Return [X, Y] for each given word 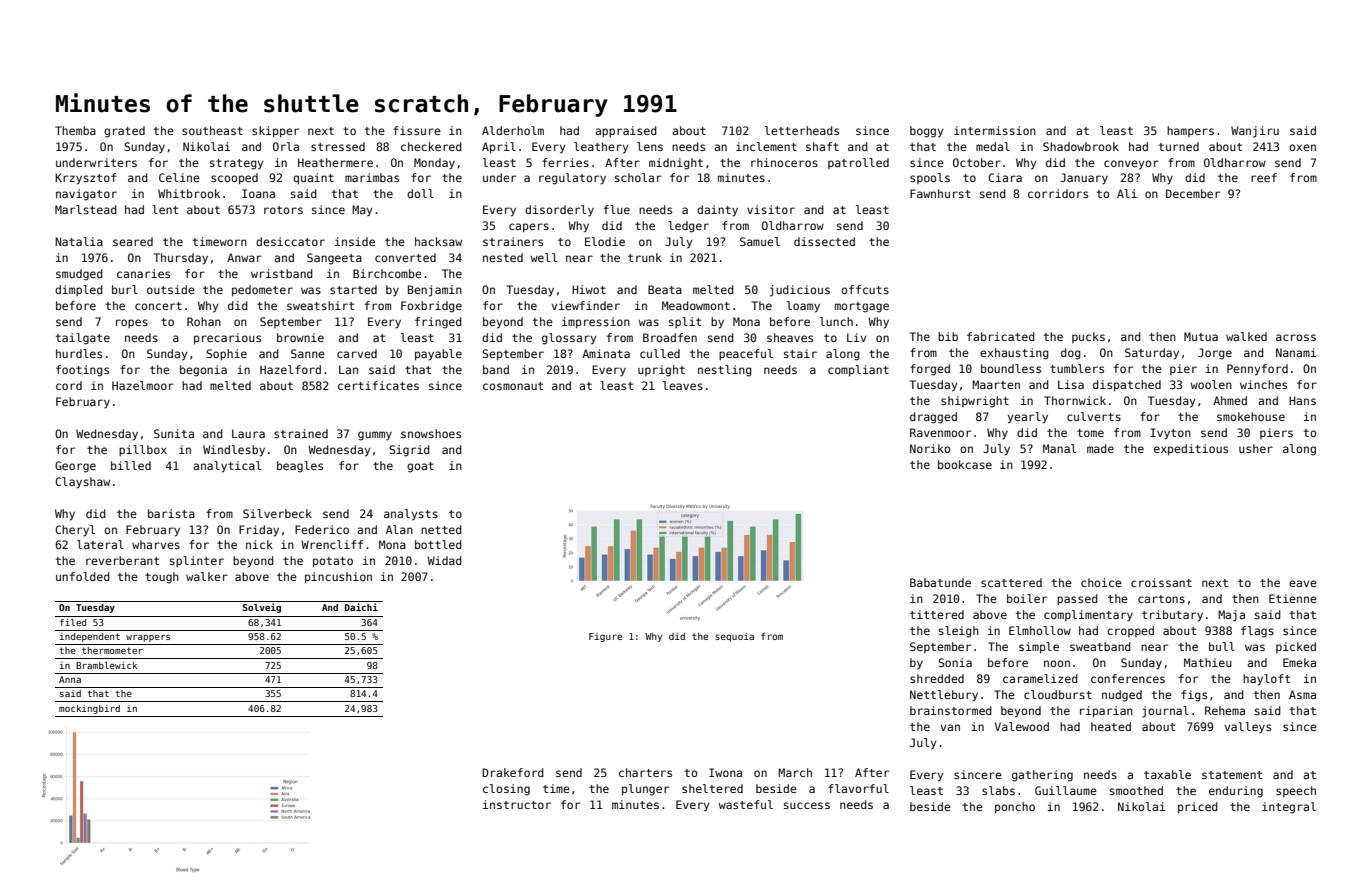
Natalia [79, 241]
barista [171, 513]
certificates [378, 385]
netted [441, 529]
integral [1289, 808]
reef [1264, 177]
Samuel [760, 241]
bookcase [965, 464]
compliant [858, 371]
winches [1263, 384]
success [807, 805]
